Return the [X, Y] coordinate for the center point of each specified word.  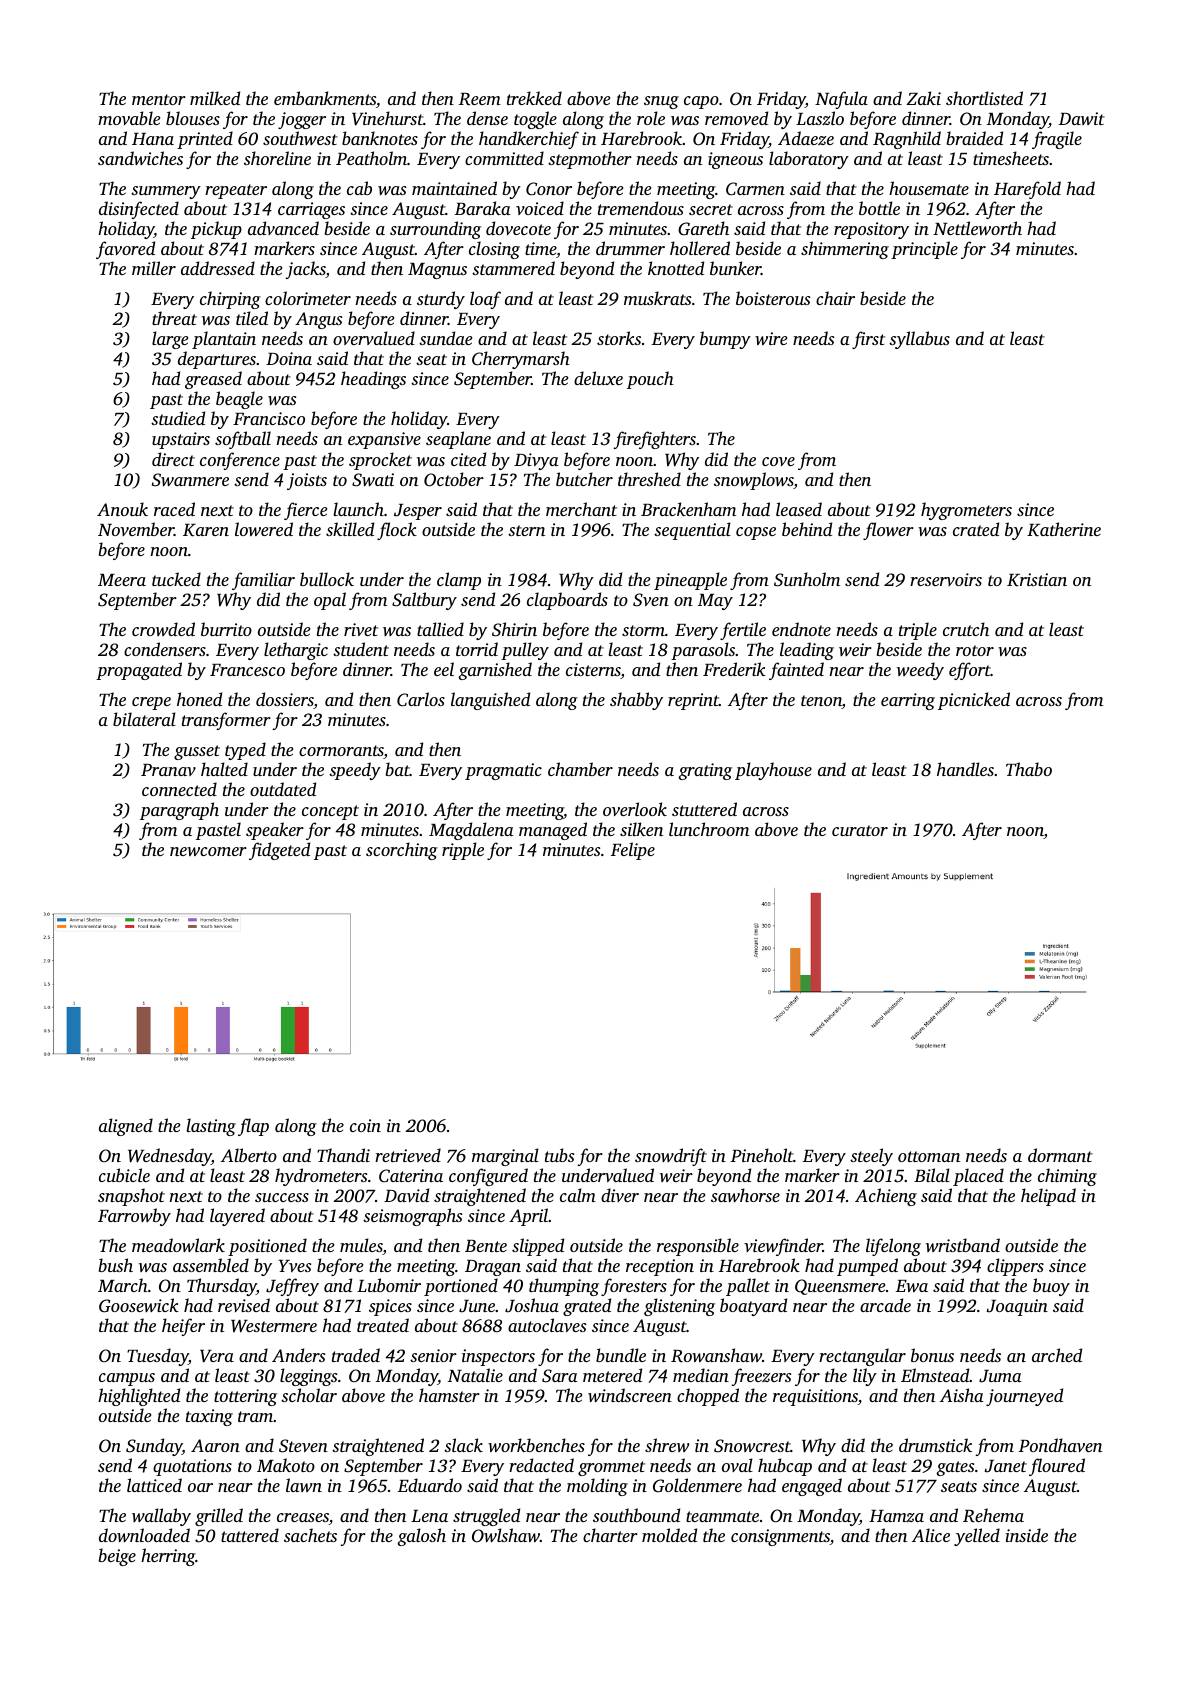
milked [215, 98]
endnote [801, 629]
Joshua [532, 1305]
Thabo [1029, 769]
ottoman [929, 1156]
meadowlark [178, 1245]
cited [468, 459]
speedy [355, 771]
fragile [1057, 140]
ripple [463, 851]
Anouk [122, 509]
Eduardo [430, 1485]
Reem [480, 99]
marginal [505, 1157]
